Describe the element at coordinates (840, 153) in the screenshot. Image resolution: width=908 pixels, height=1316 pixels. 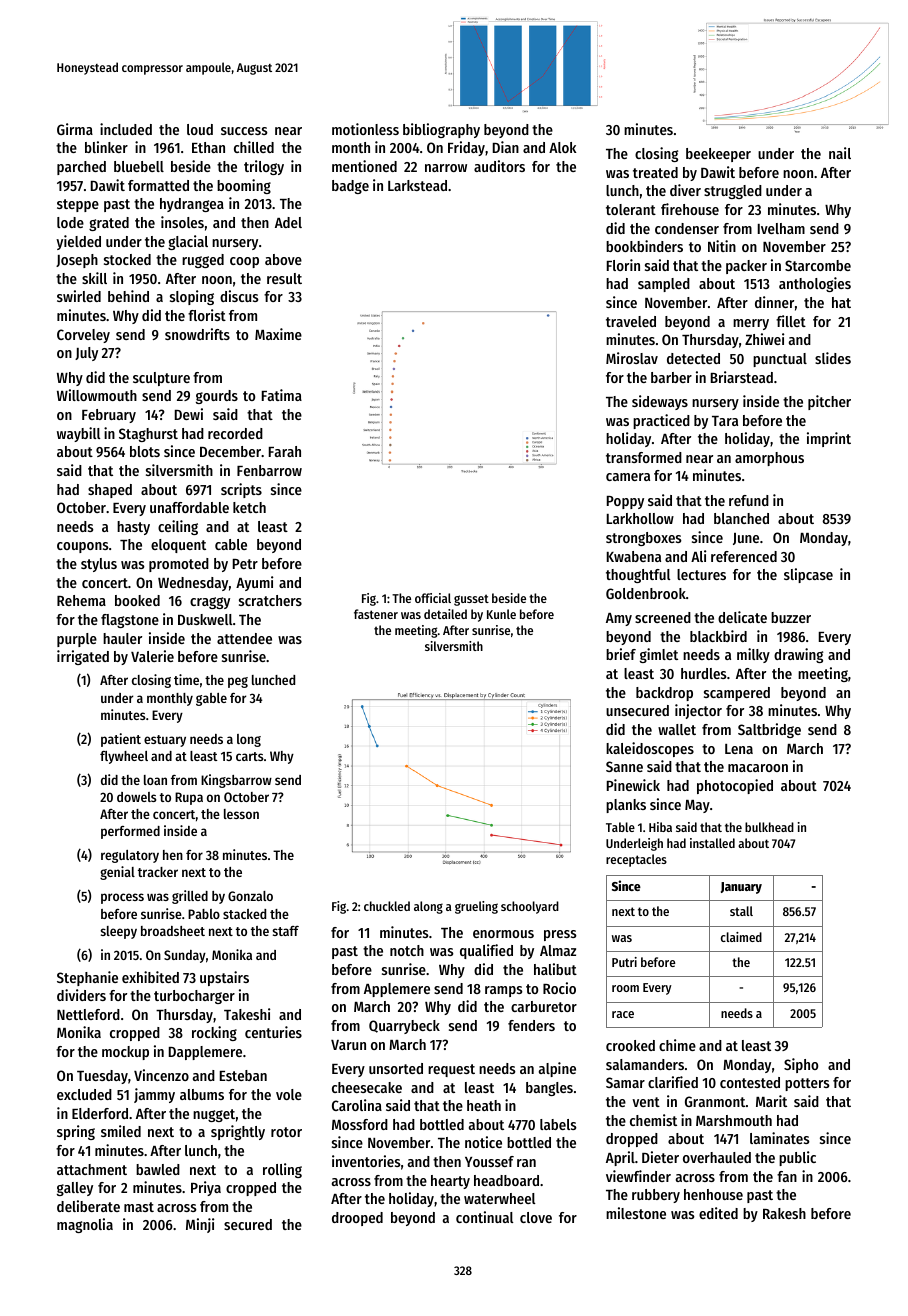
I see `nail` at that location.
